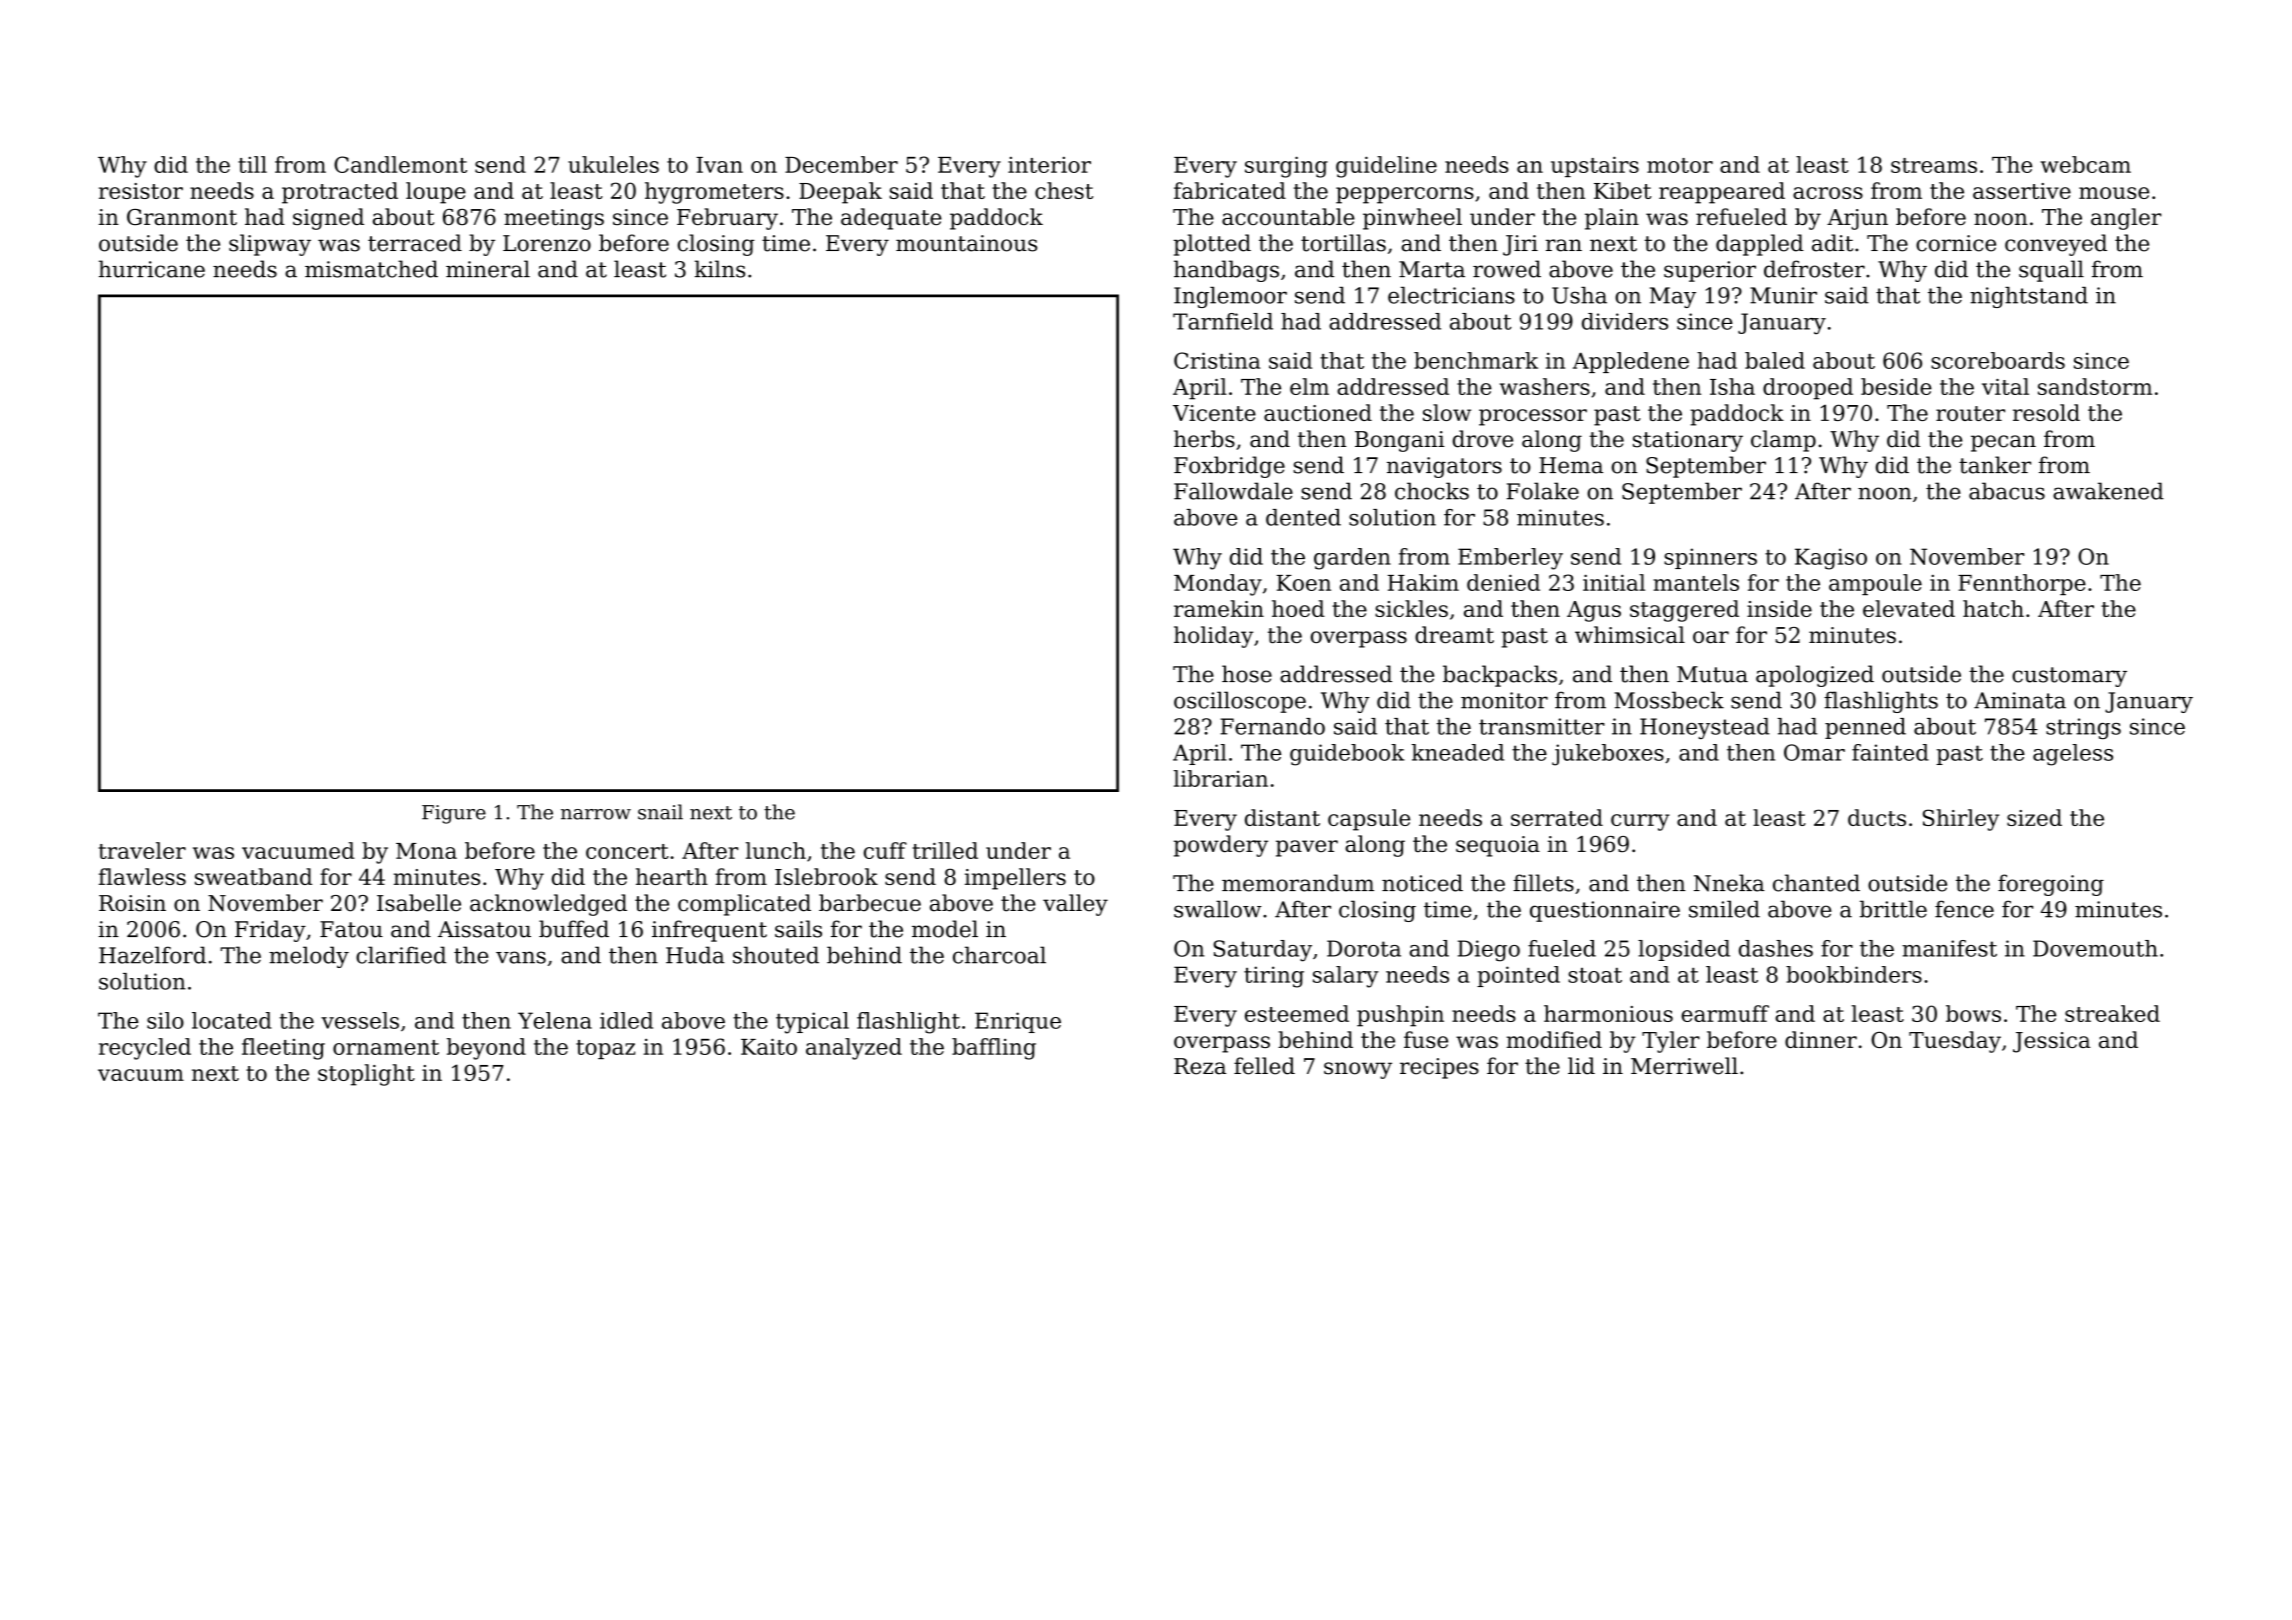 The width and height of the page is (2292, 1620). I want to click on mismatched, so click(371, 269).
